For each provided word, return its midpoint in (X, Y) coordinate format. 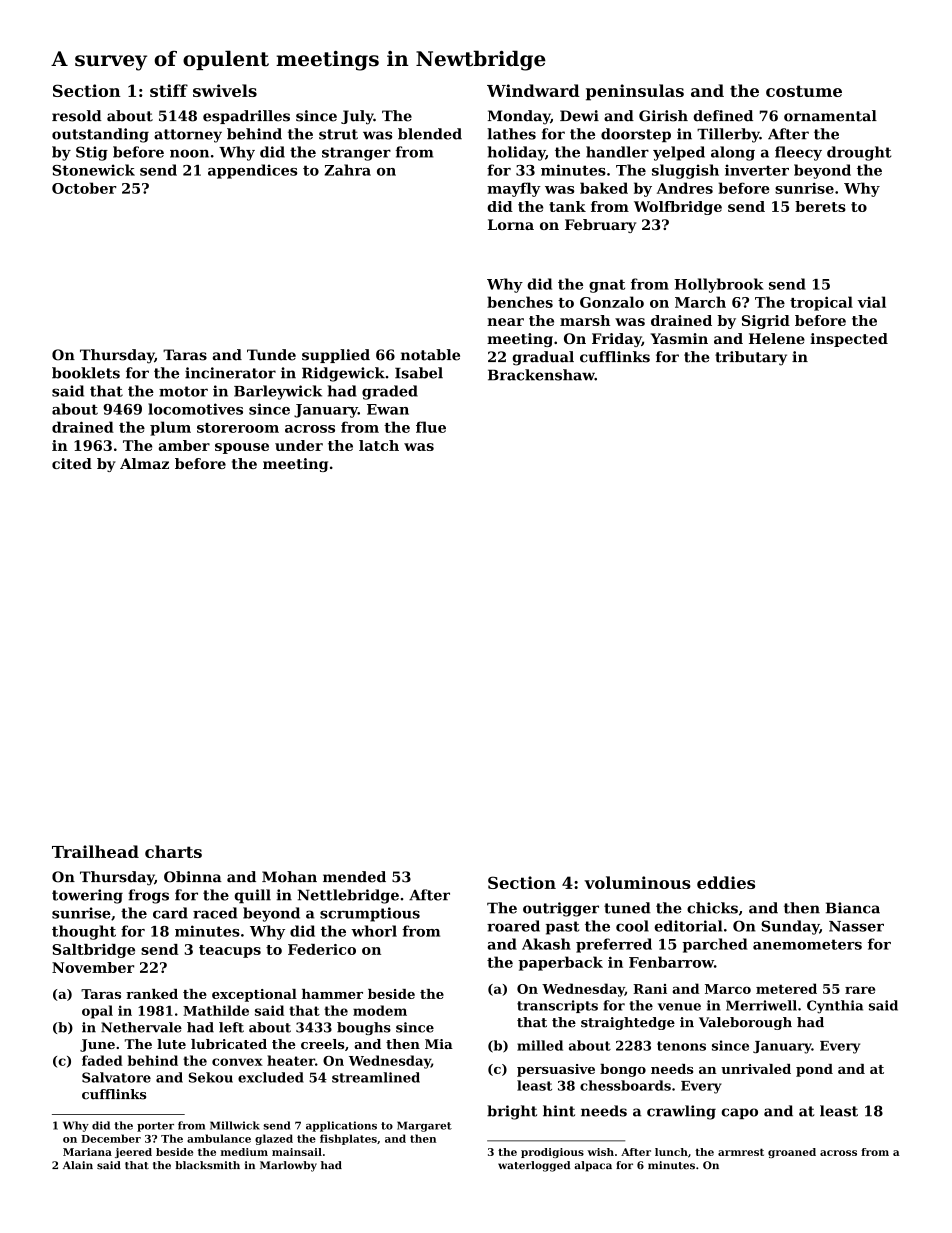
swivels (225, 90)
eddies (726, 882)
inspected (849, 340)
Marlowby (288, 1166)
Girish (663, 116)
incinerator (230, 373)
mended (354, 877)
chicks (712, 908)
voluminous (637, 882)
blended (430, 134)
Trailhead (95, 851)
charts (173, 851)
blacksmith (207, 1165)
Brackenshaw (541, 375)
